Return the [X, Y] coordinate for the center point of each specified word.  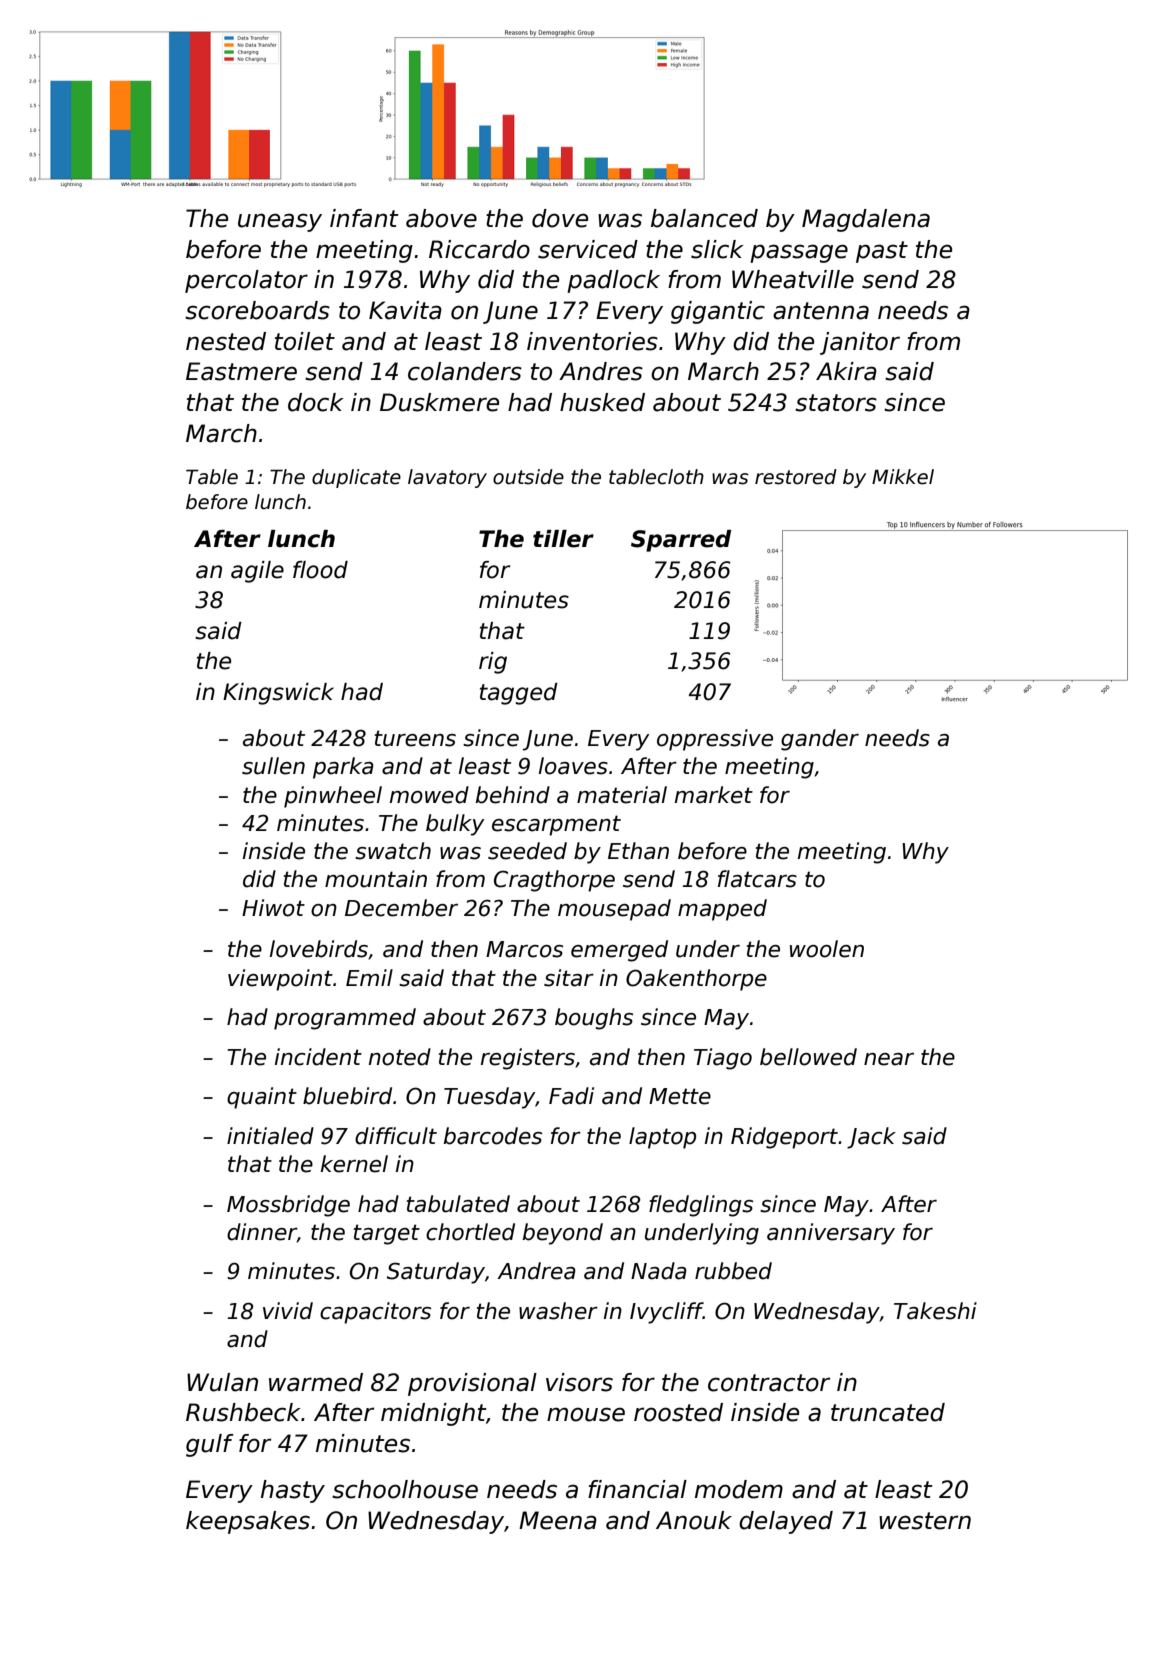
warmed [316, 1382]
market [714, 795]
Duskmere [439, 402]
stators [836, 403]
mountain [376, 879]
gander [820, 740]
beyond [563, 1234]
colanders [465, 371]
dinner [262, 1232]
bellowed [808, 1057]
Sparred [681, 541]
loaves [573, 766]
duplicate [356, 478]
